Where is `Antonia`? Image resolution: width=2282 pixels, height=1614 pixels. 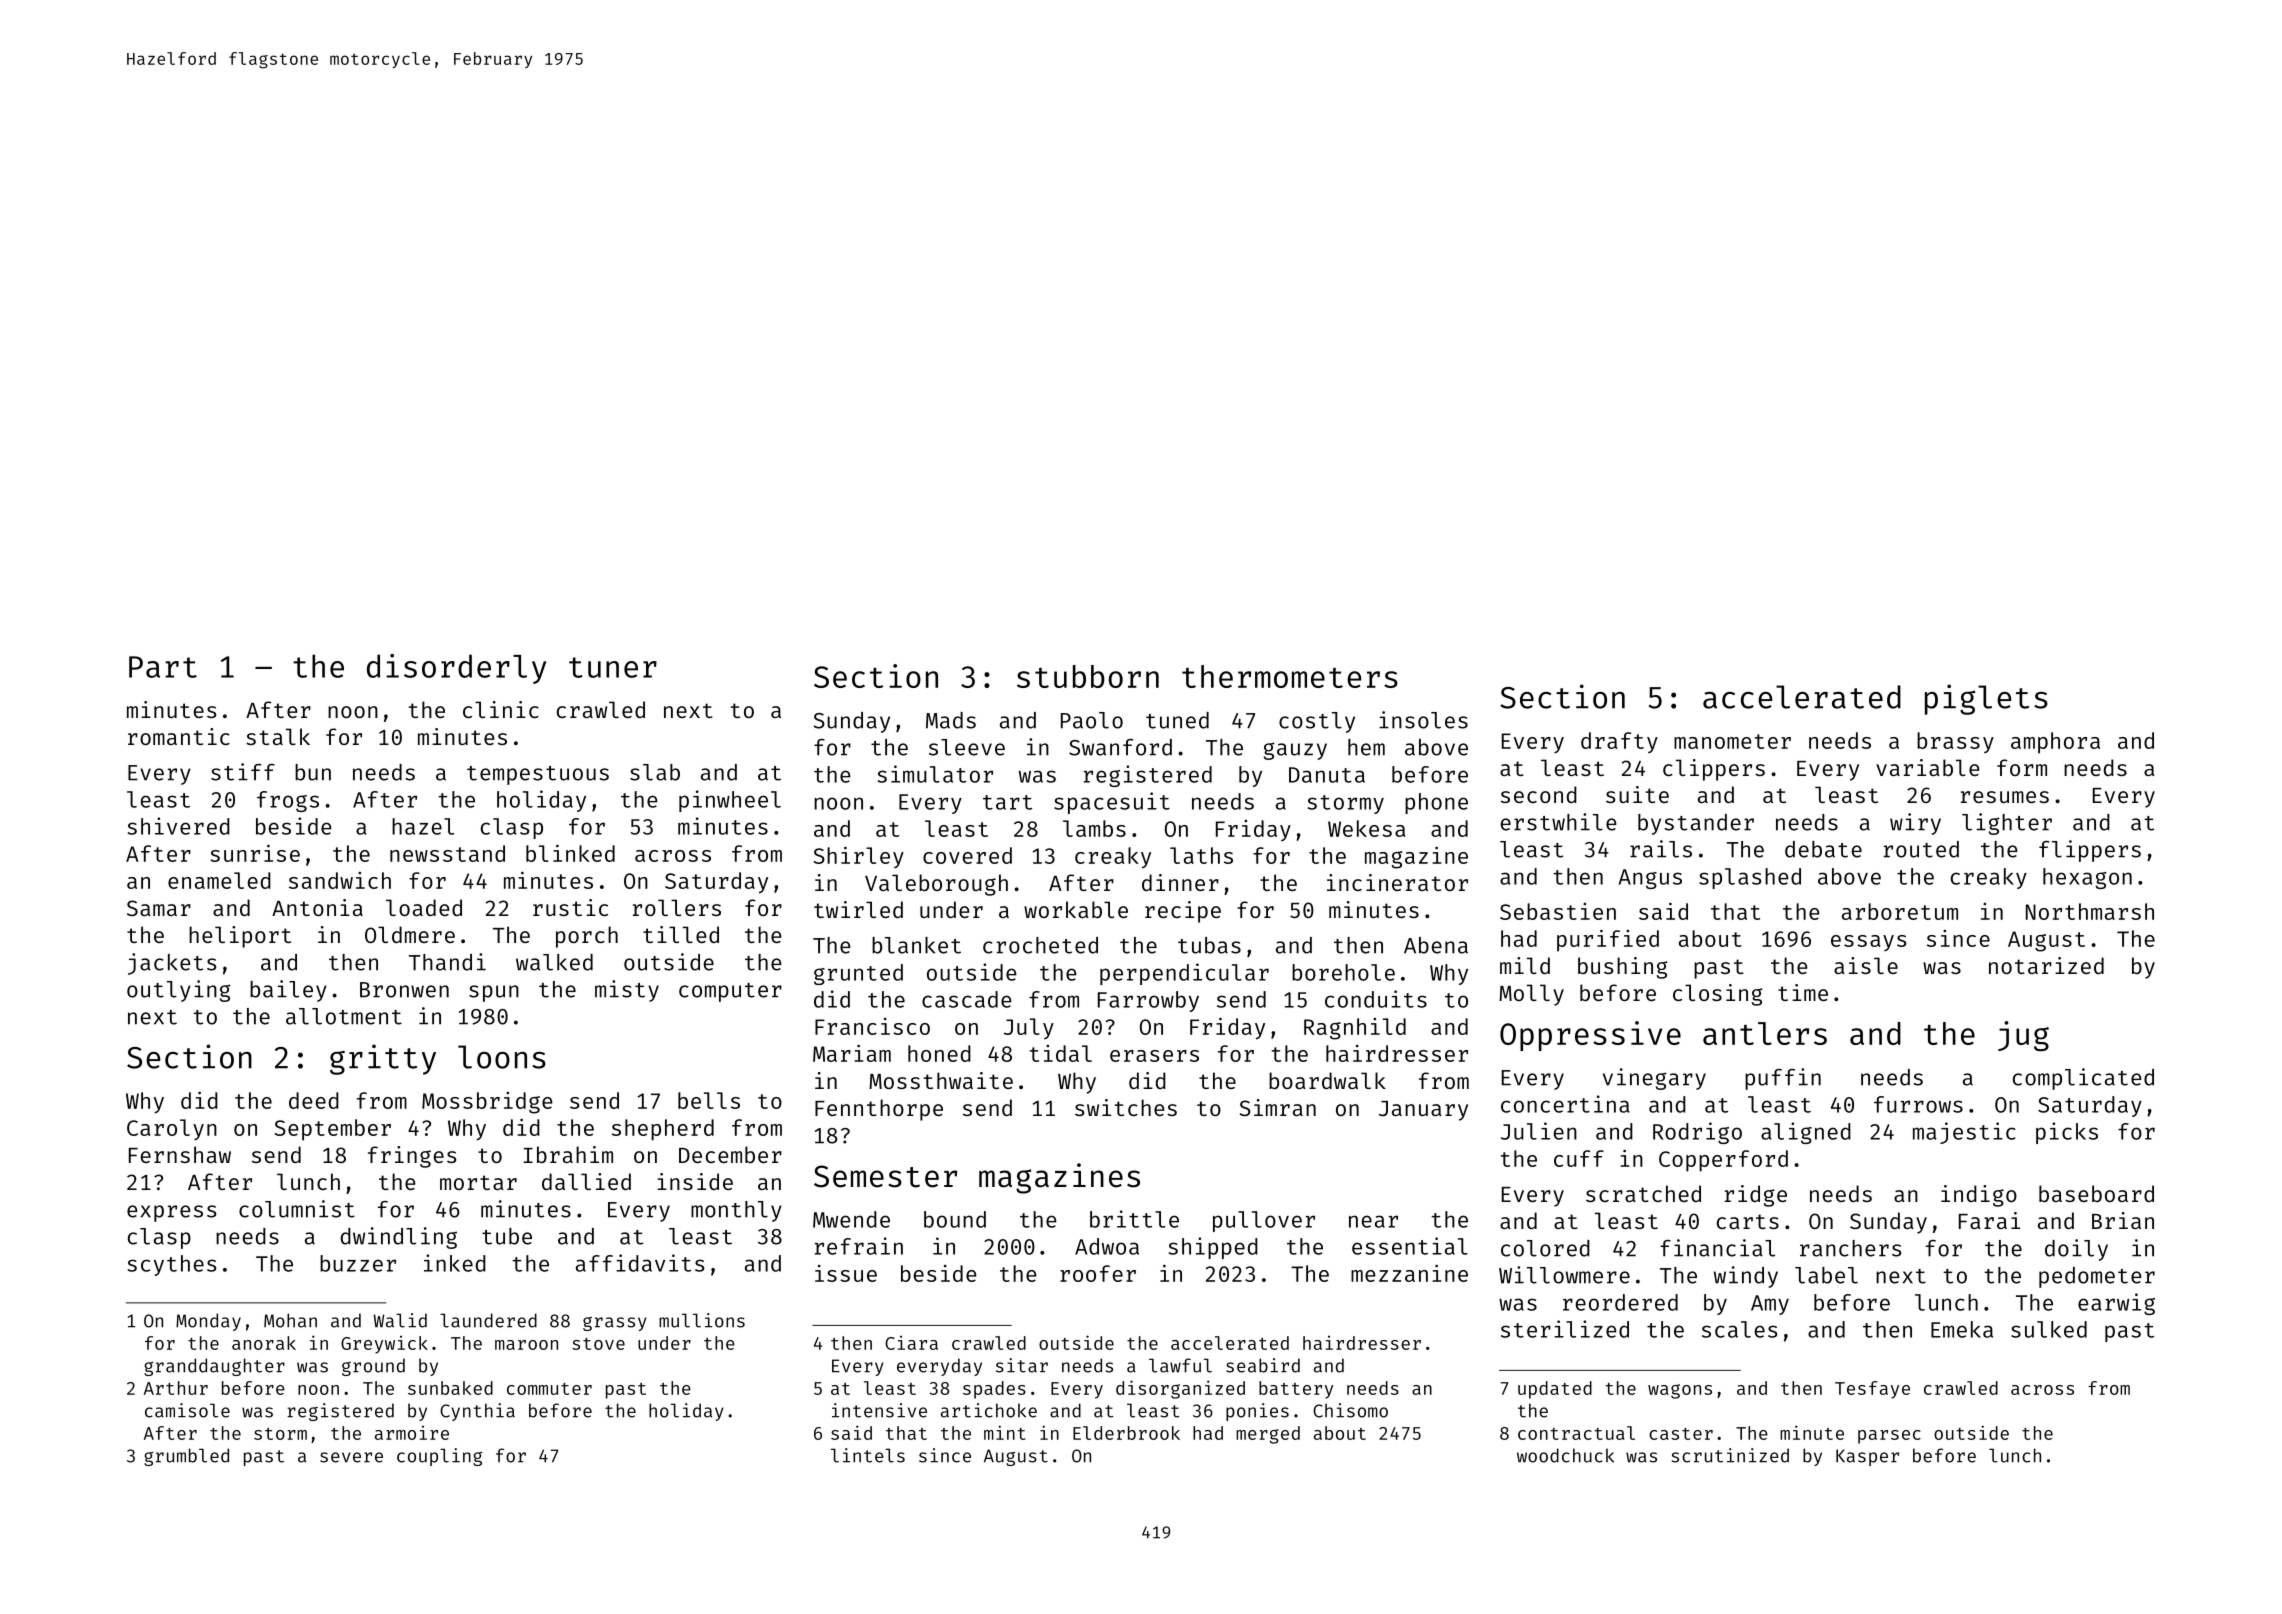
Antonia is located at coordinates (317, 907).
